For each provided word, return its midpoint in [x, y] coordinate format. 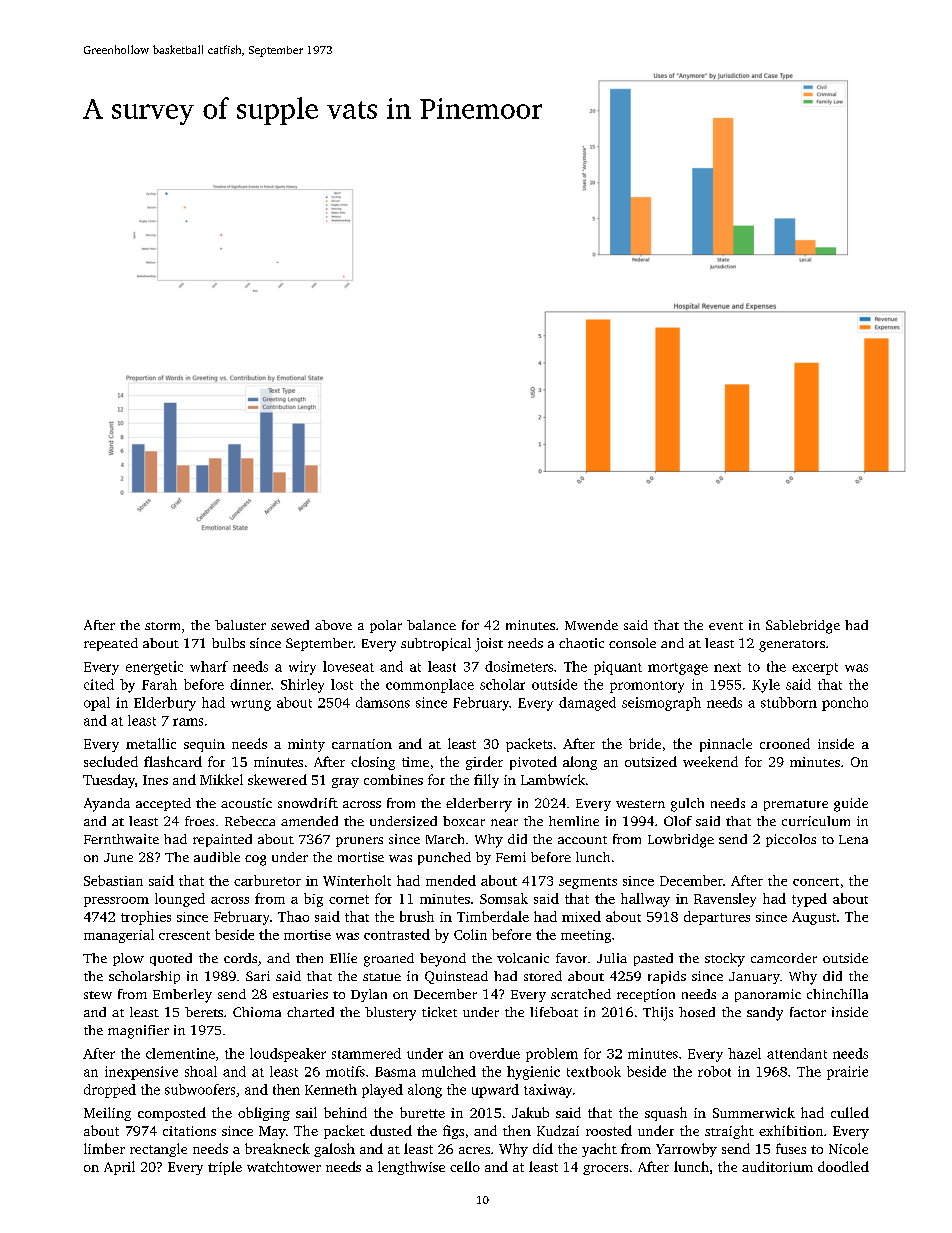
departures [717, 918]
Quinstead [456, 977]
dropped [110, 1091]
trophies [146, 918]
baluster [240, 625]
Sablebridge [803, 627]
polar [386, 626]
